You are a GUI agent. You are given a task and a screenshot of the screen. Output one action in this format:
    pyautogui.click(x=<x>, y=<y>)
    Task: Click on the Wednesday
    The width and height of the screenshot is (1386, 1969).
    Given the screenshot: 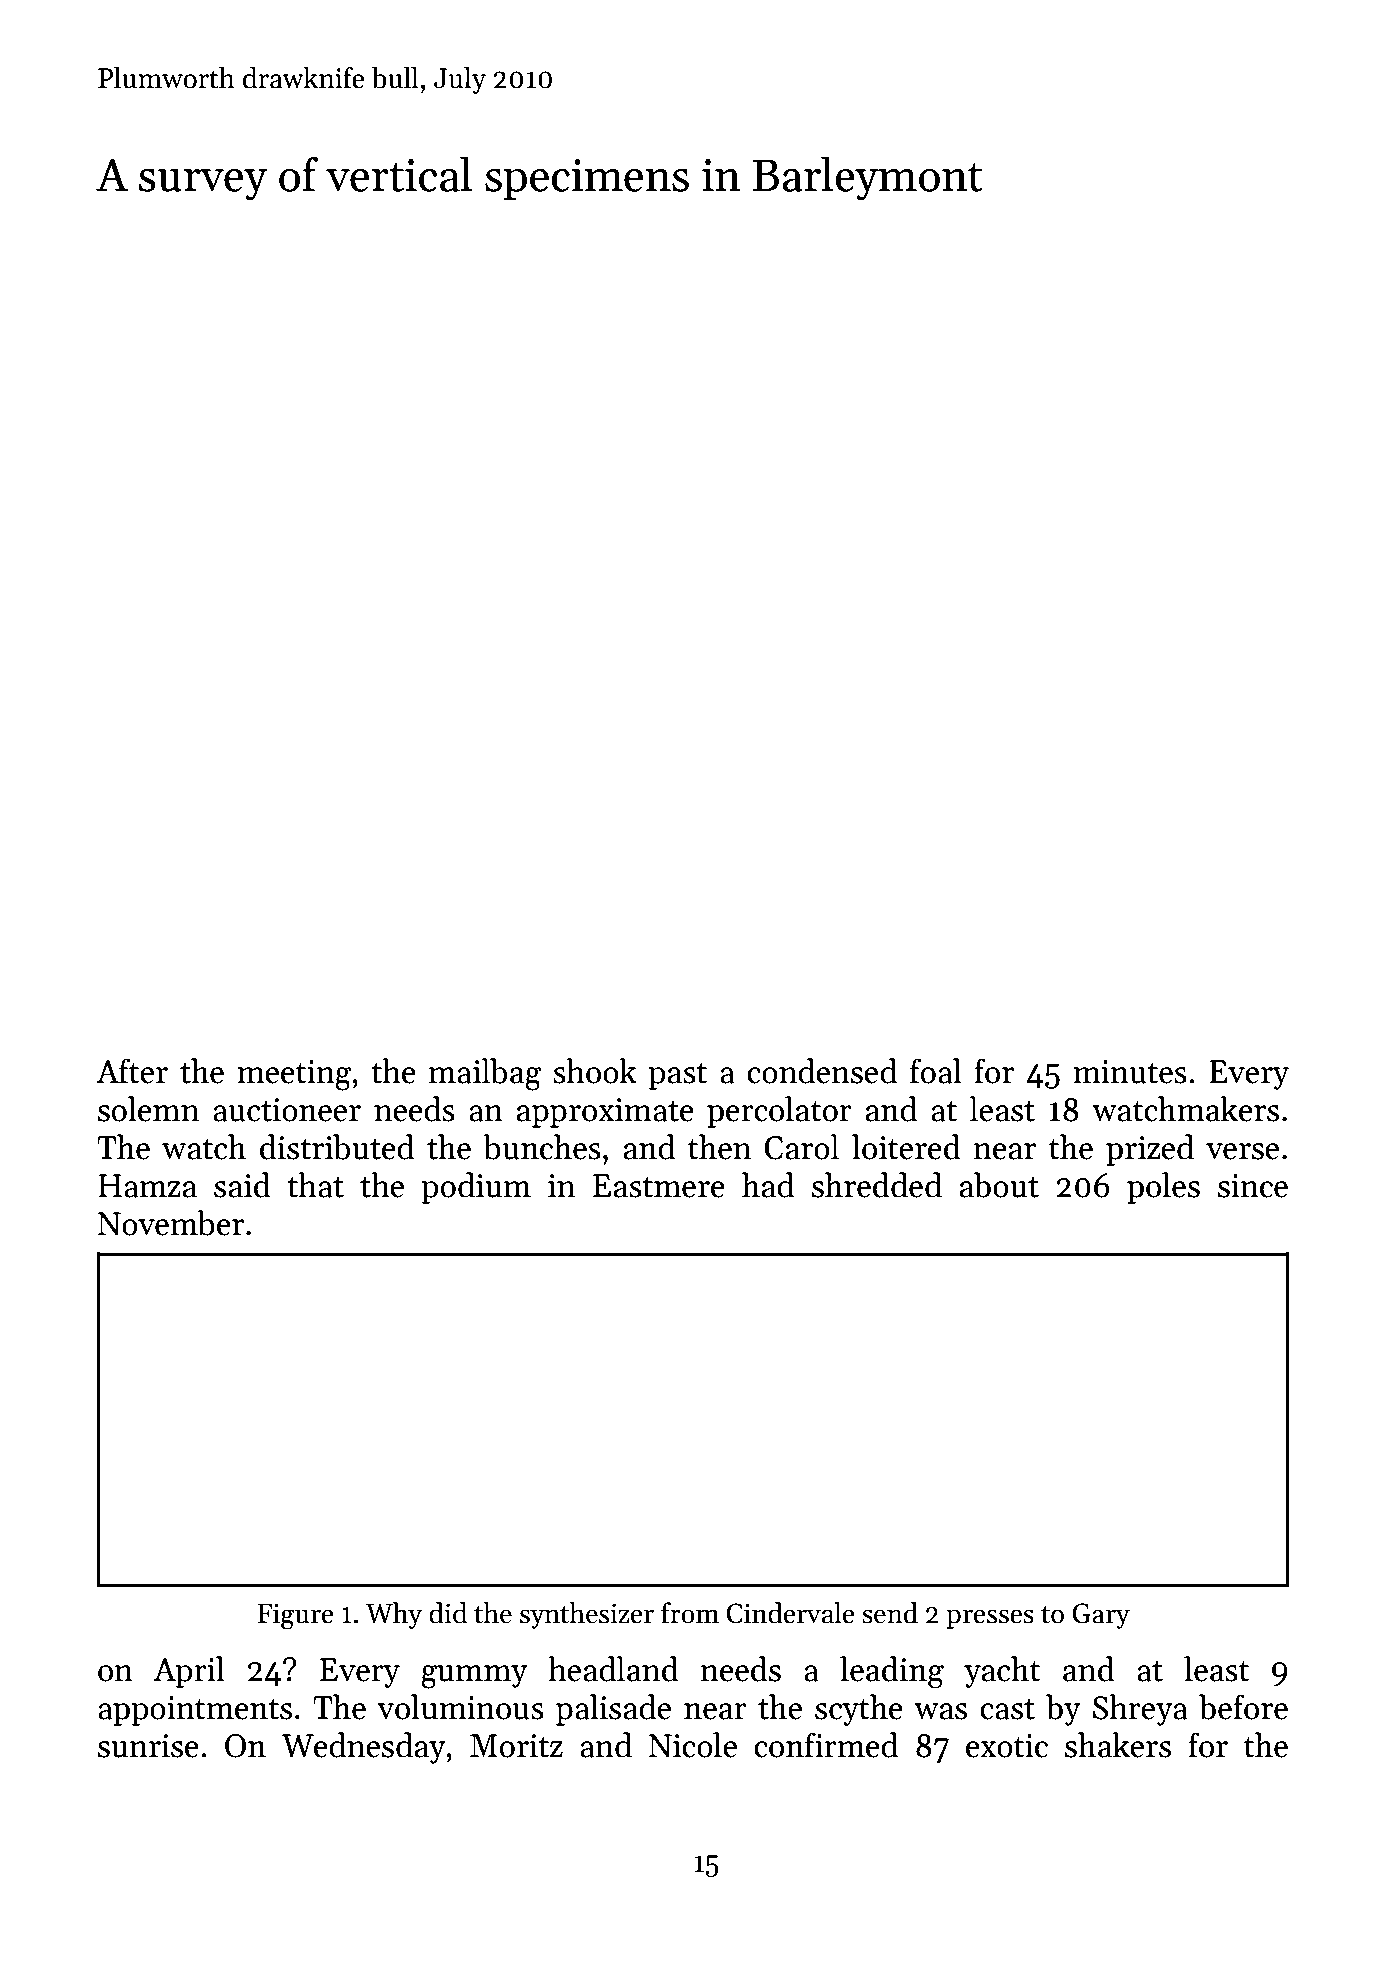 What is the action you would take?
    pyautogui.click(x=364, y=1748)
